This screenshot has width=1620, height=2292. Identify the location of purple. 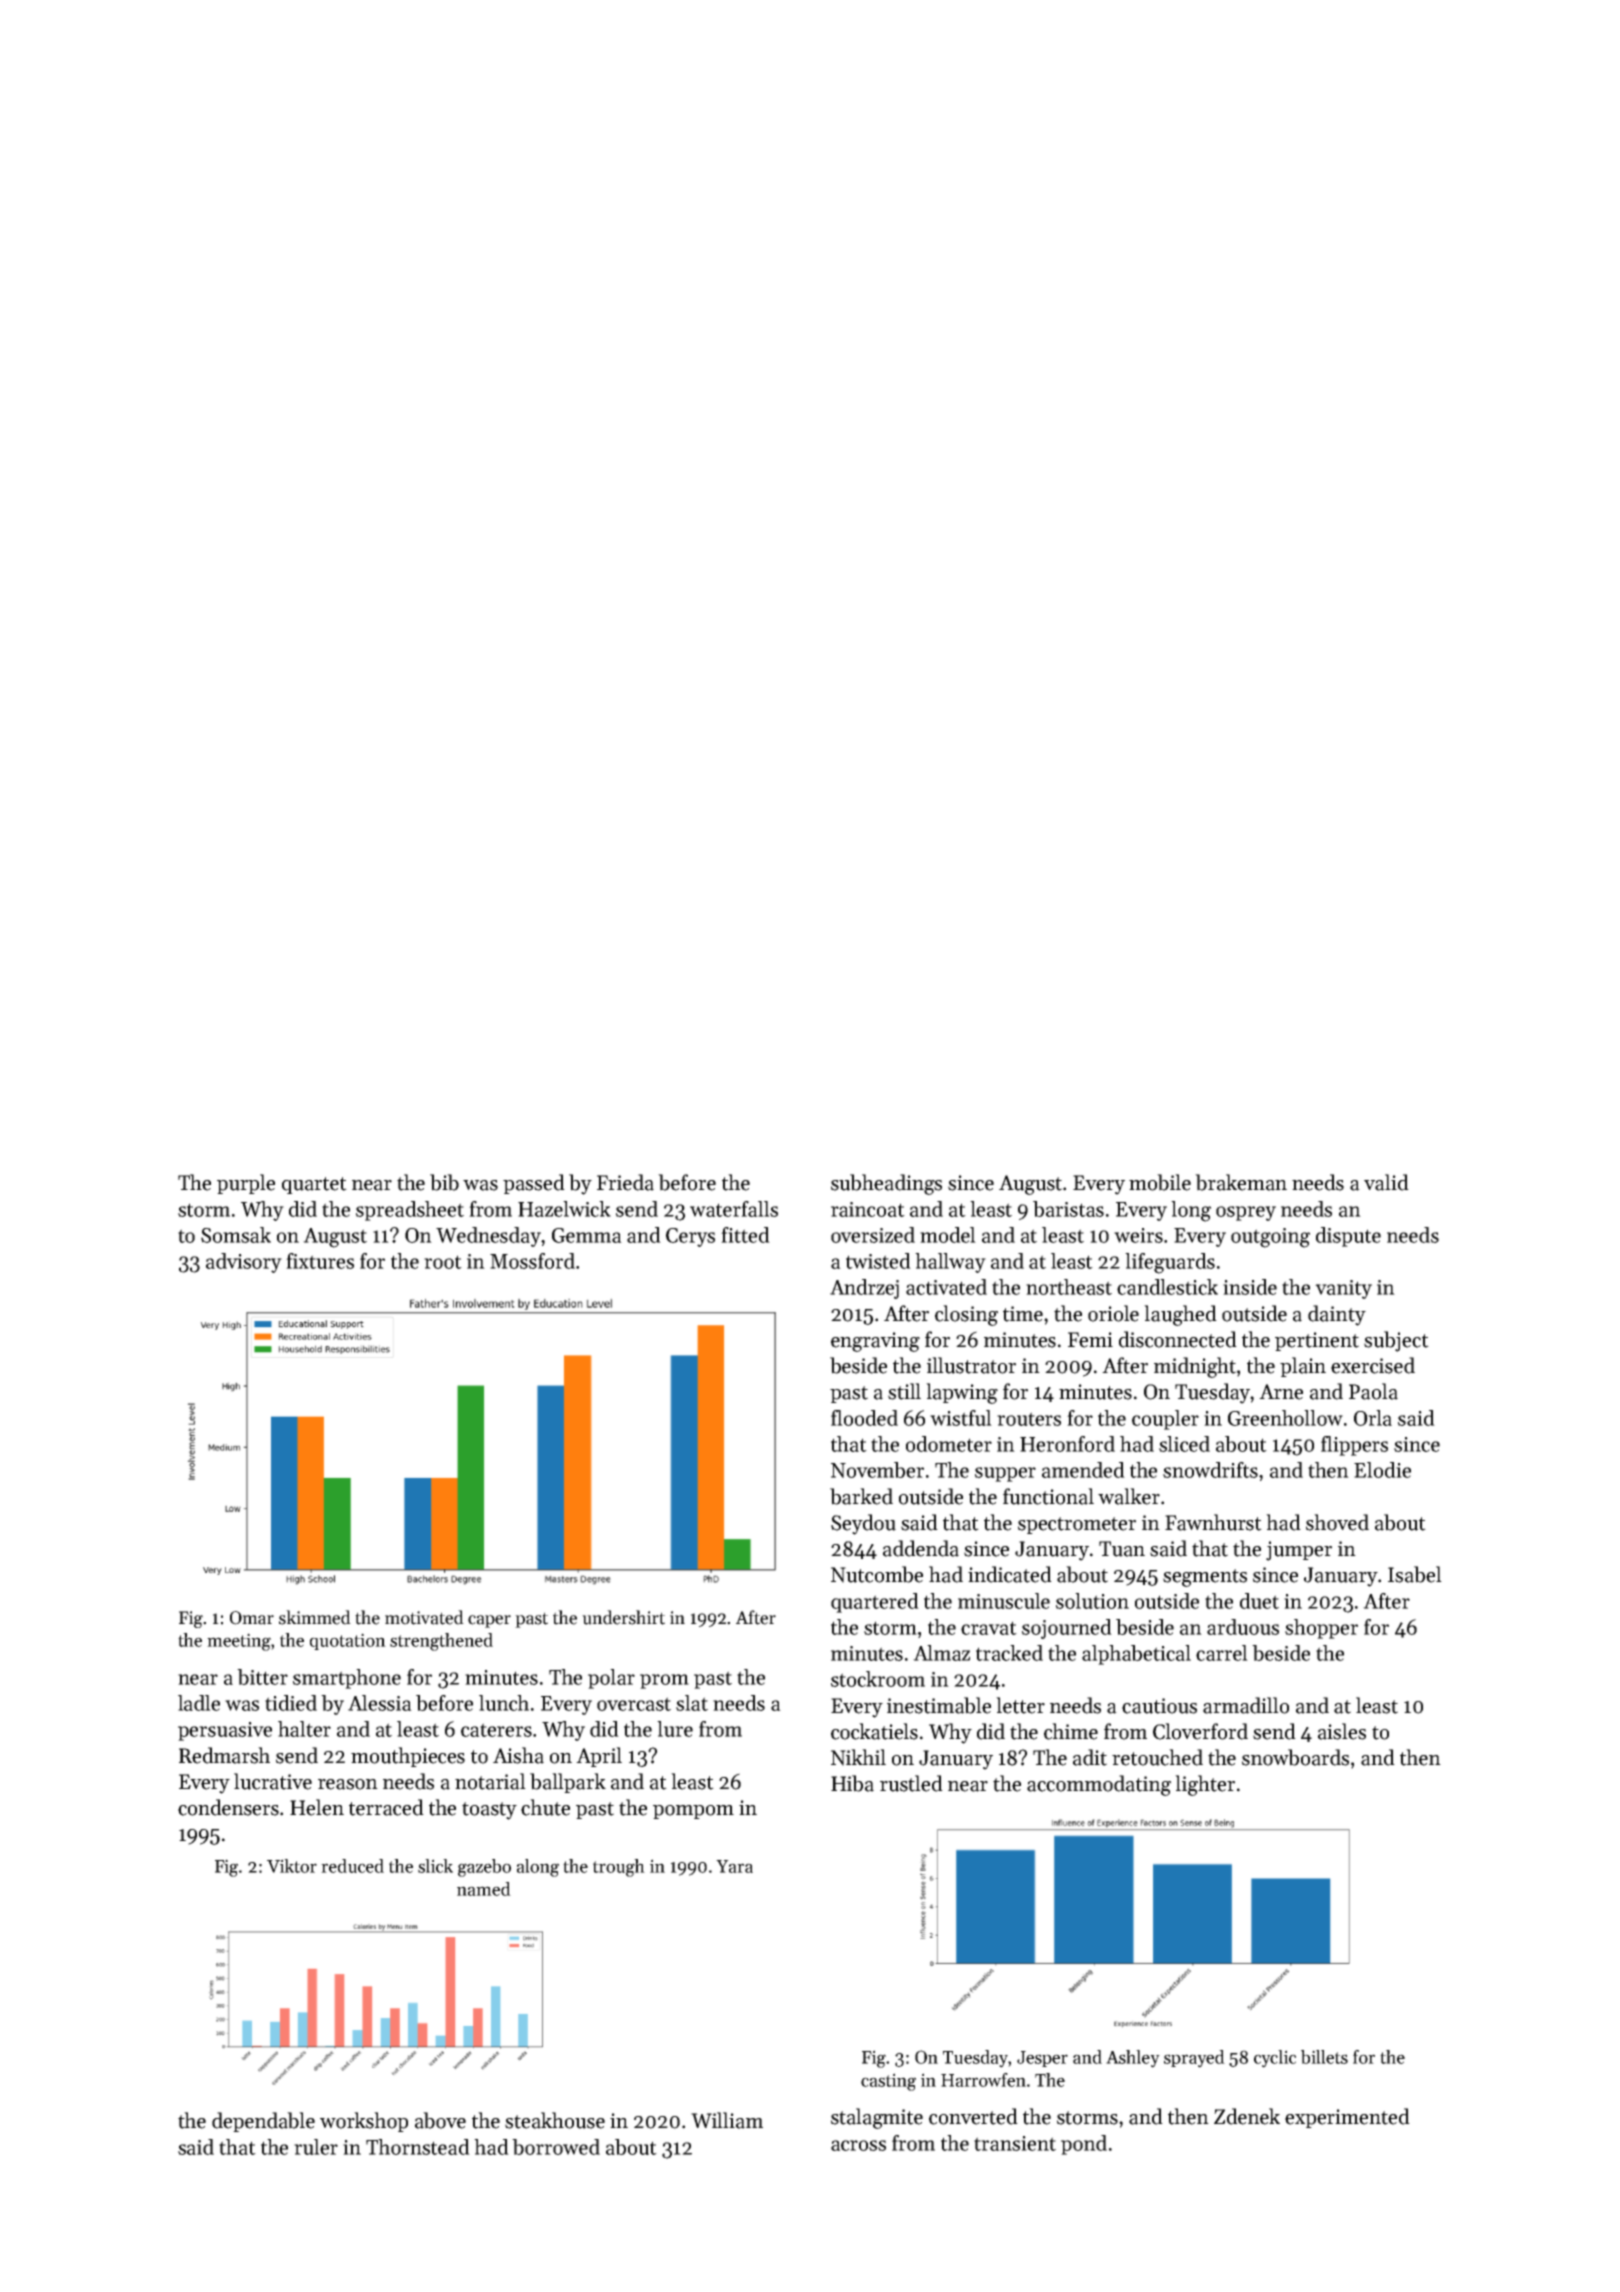
(246, 1184).
